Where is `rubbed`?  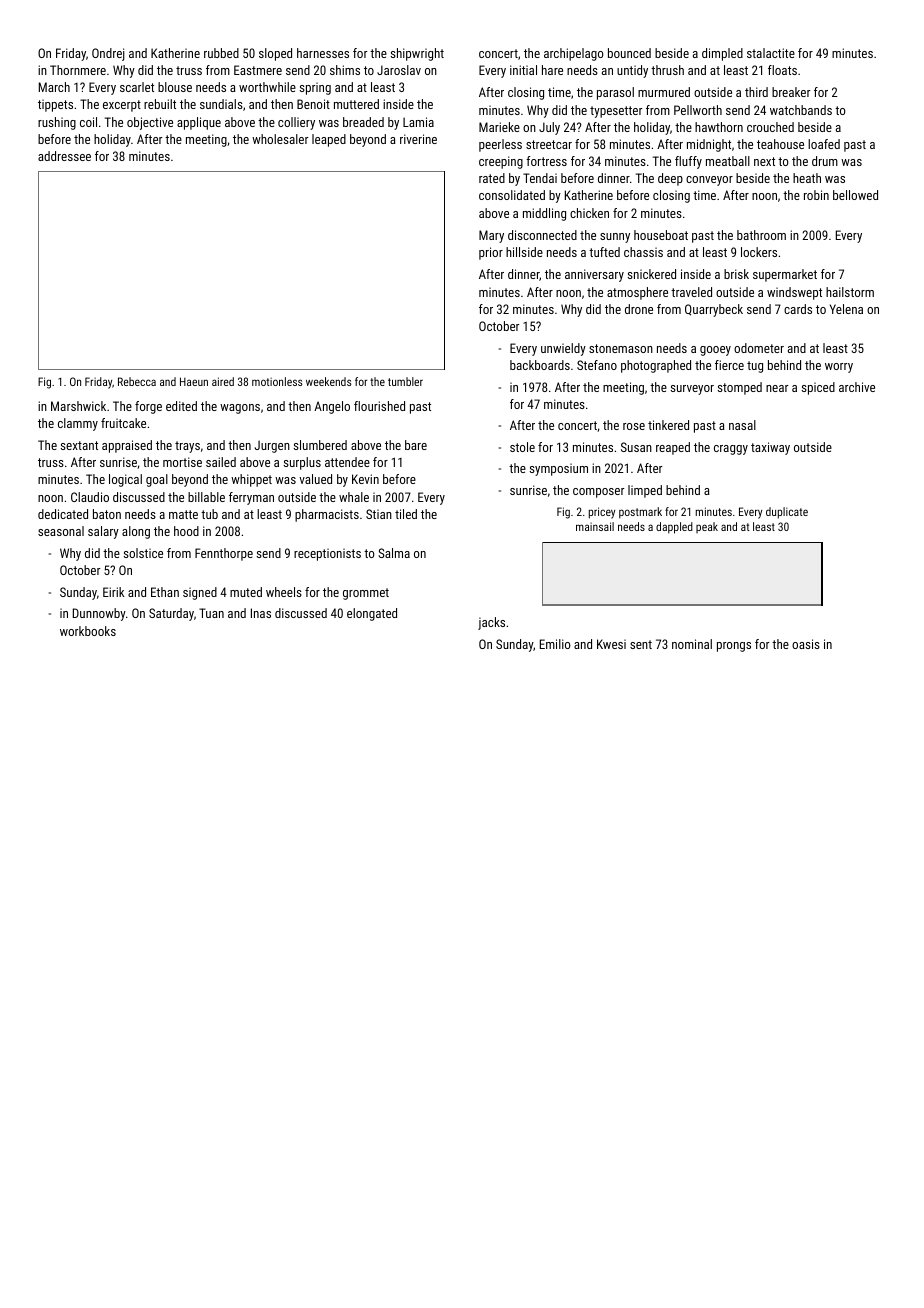
rubbed is located at coordinates (221, 53).
